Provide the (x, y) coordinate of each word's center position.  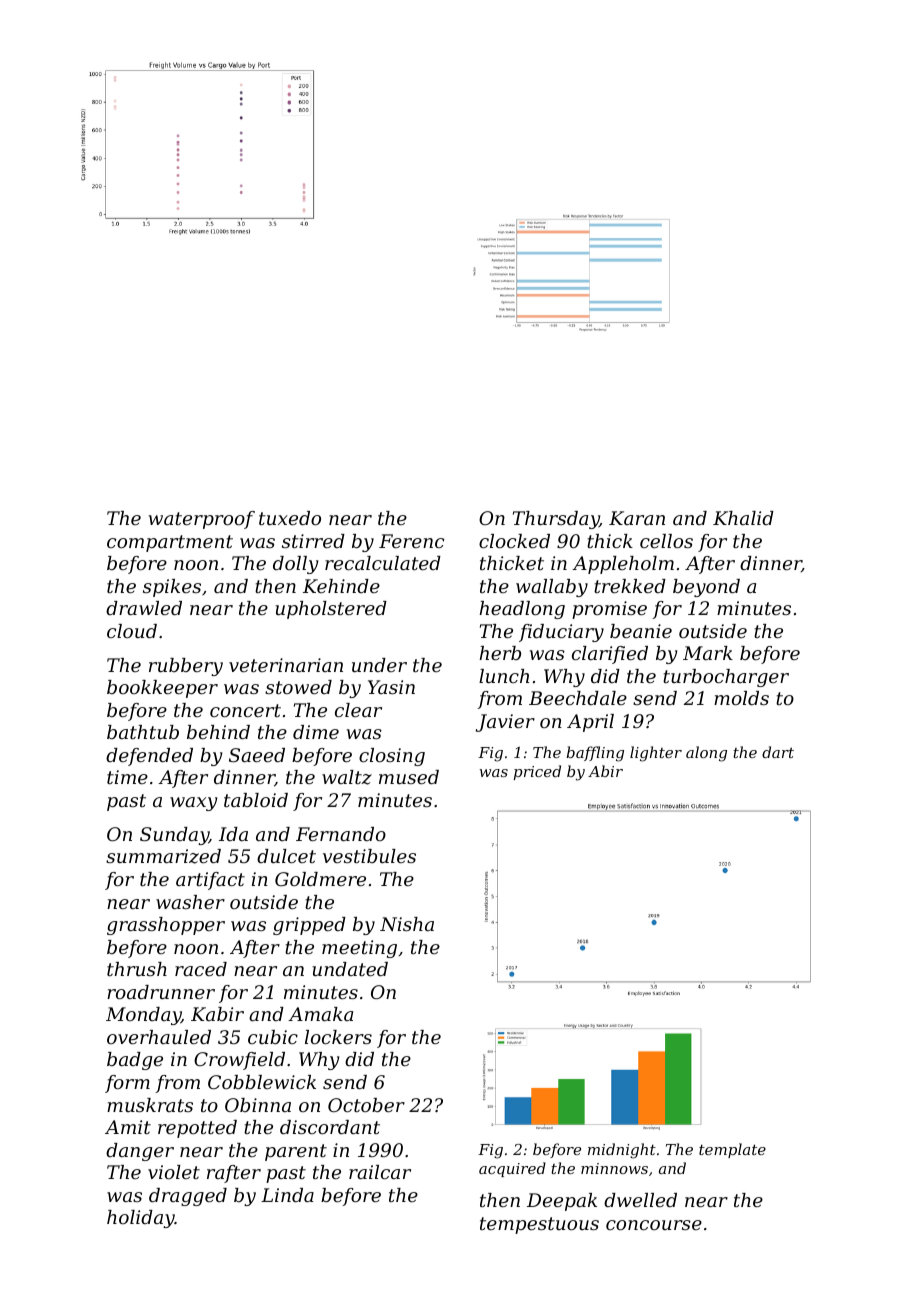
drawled (144, 608)
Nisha (407, 924)
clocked (514, 541)
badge (135, 1061)
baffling (595, 754)
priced (537, 772)
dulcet (286, 856)
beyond (706, 588)
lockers (338, 1037)
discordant (330, 1127)
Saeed (257, 755)
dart (778, 752)
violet (174, 1172)
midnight (622, 1151)
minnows (614, 1168)
